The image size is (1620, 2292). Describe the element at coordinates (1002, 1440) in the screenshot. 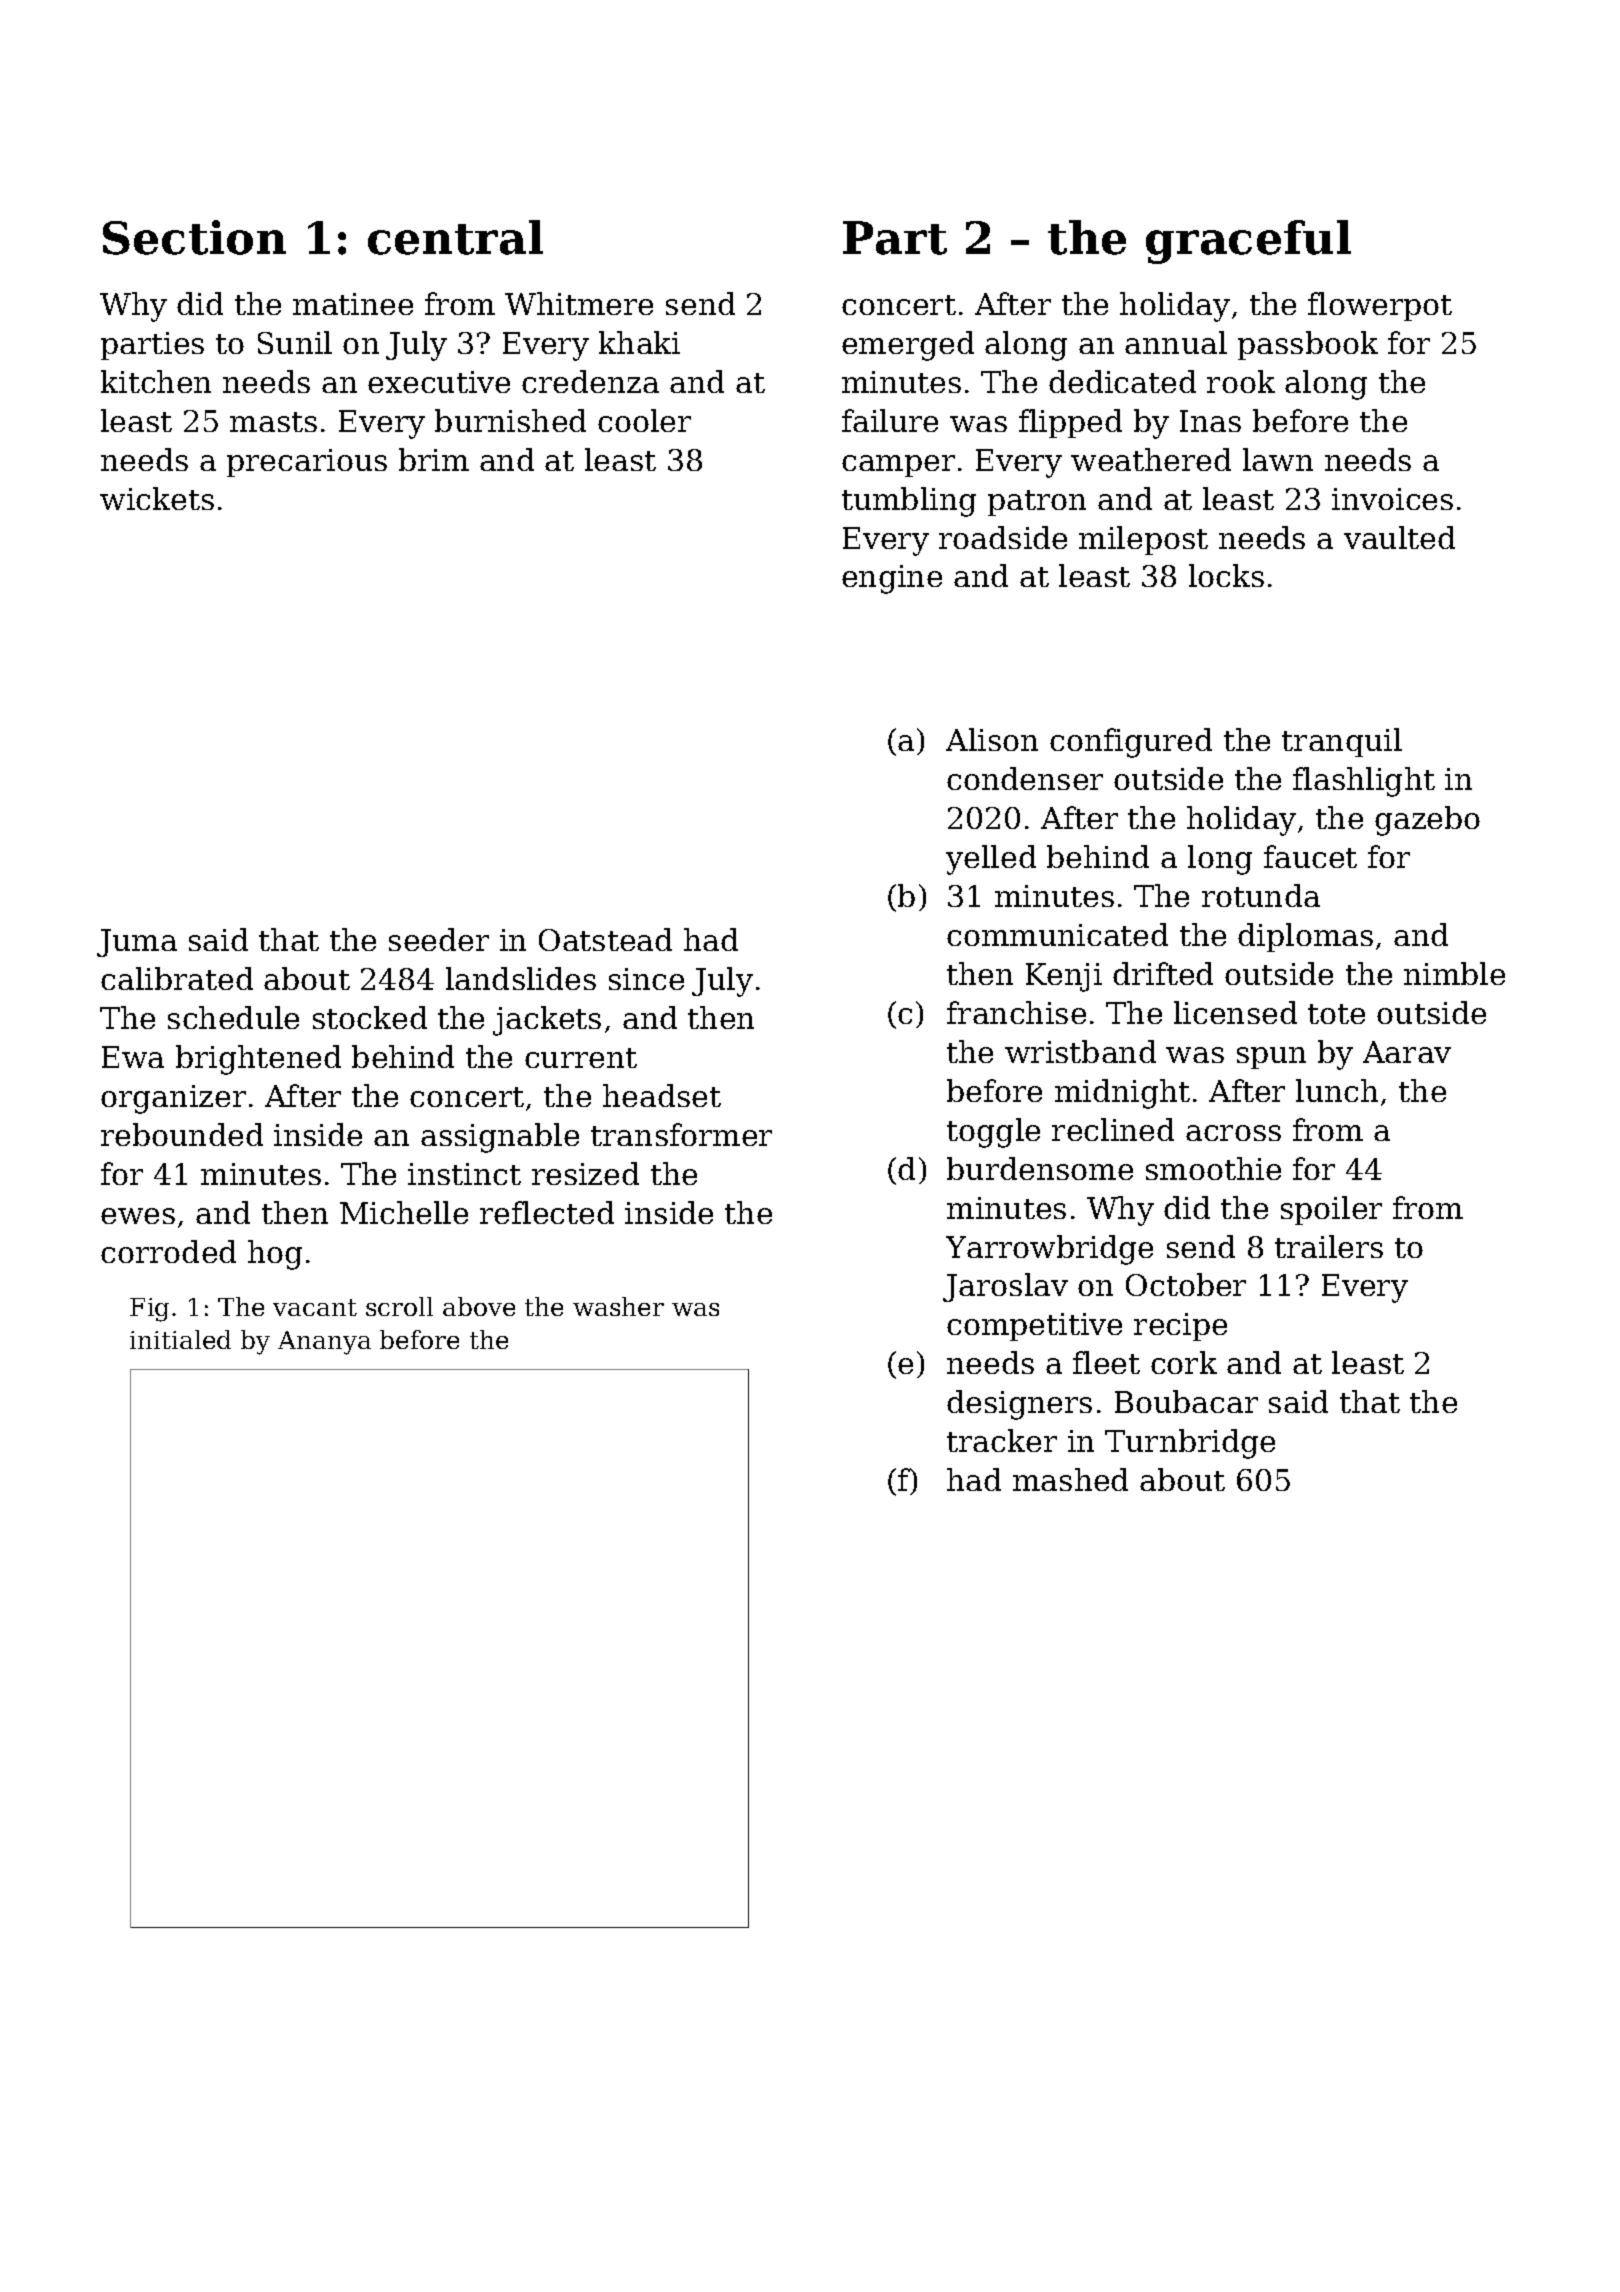

I see `tracker` at that location.
